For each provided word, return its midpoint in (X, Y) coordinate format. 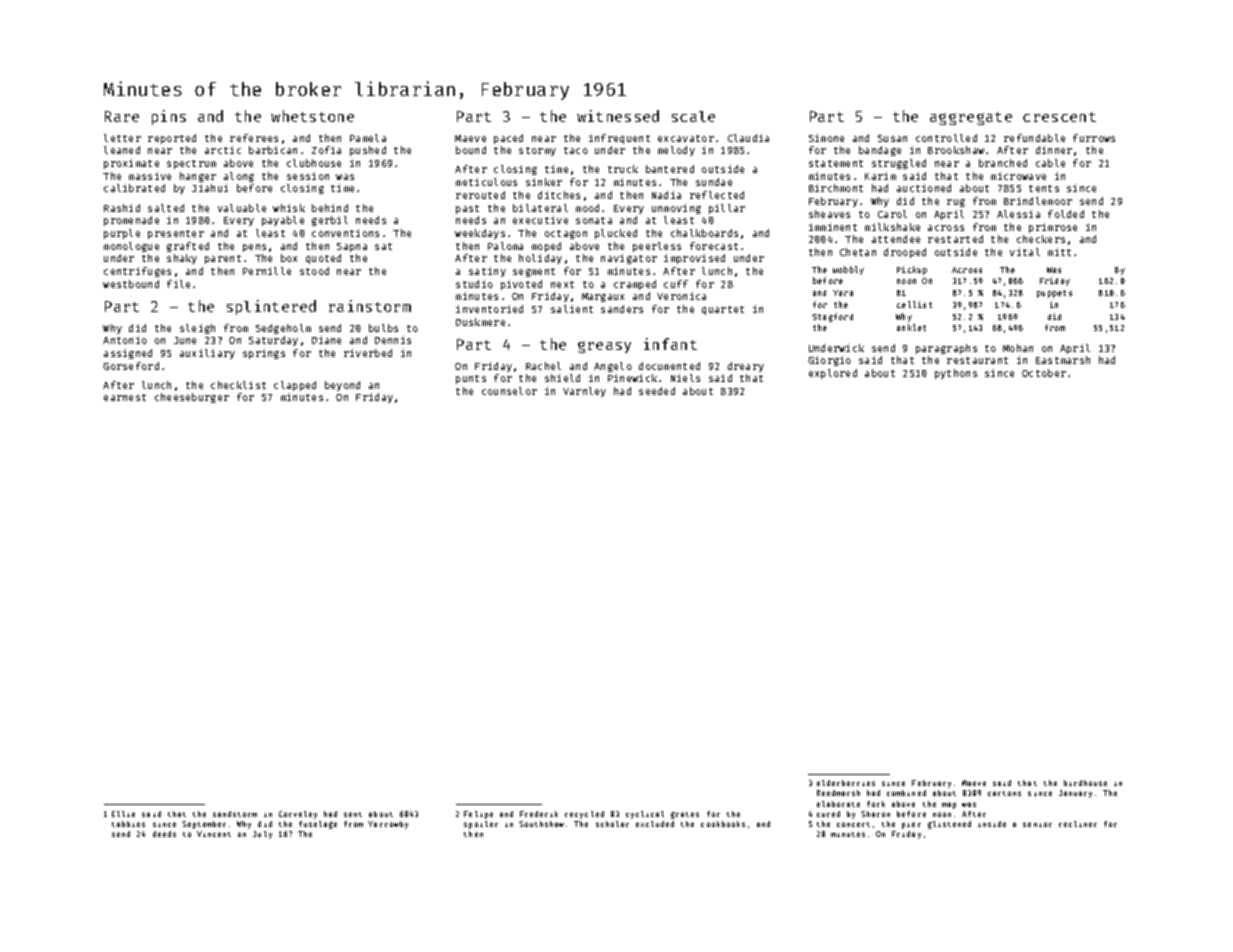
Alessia (1018, 214)
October (1044, 373)
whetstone (312, 116)
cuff (676, 284)
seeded (657, 391)
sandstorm (235, 814)
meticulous (486, 182)
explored (833, 374)
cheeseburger (192, 398)
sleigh (197, 329)
